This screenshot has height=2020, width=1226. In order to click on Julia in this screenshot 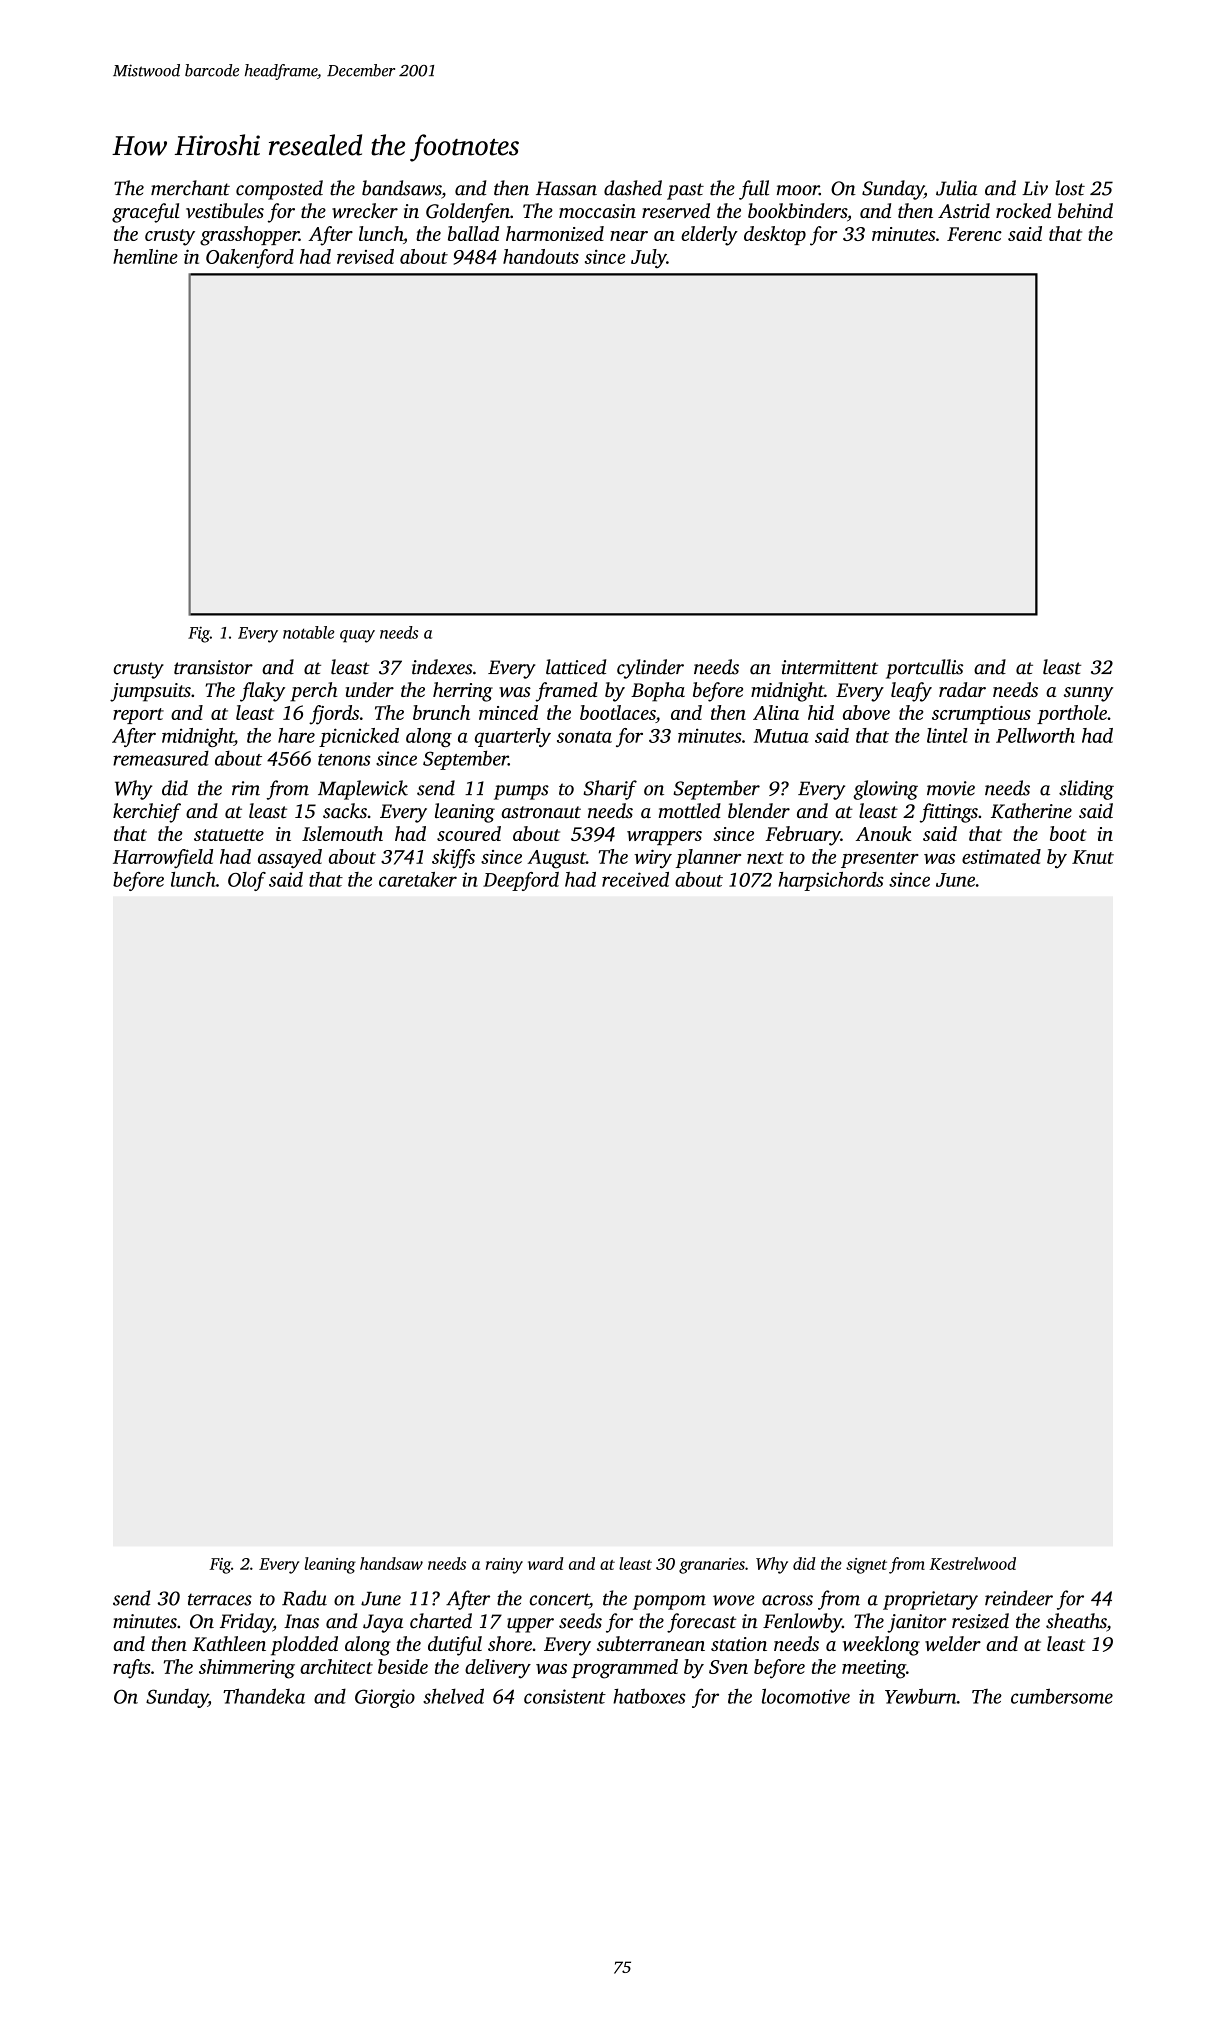, I will do `click(956, 188)`.
